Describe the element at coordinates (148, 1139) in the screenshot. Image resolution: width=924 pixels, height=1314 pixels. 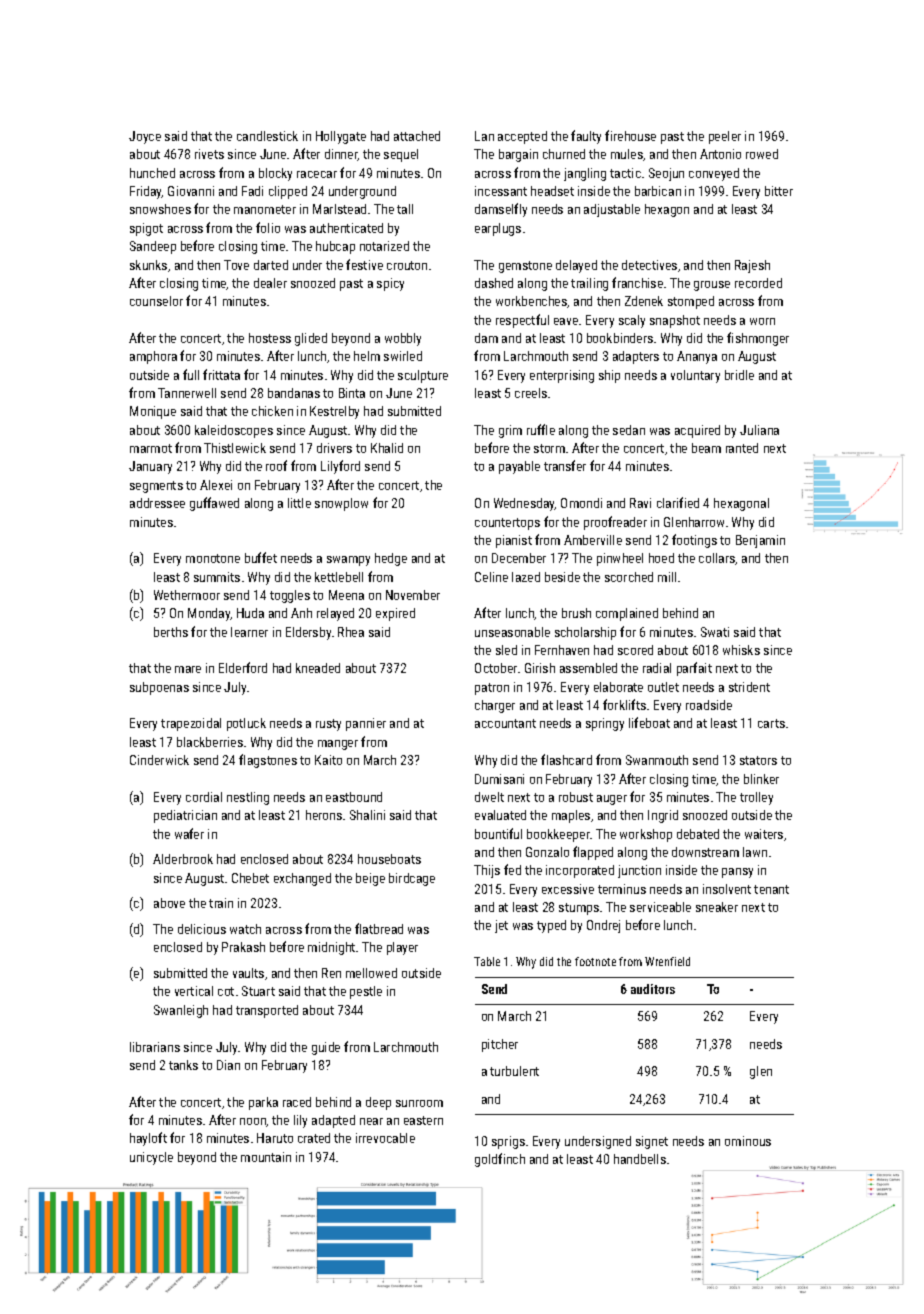
I see `hayloft` at that location.
